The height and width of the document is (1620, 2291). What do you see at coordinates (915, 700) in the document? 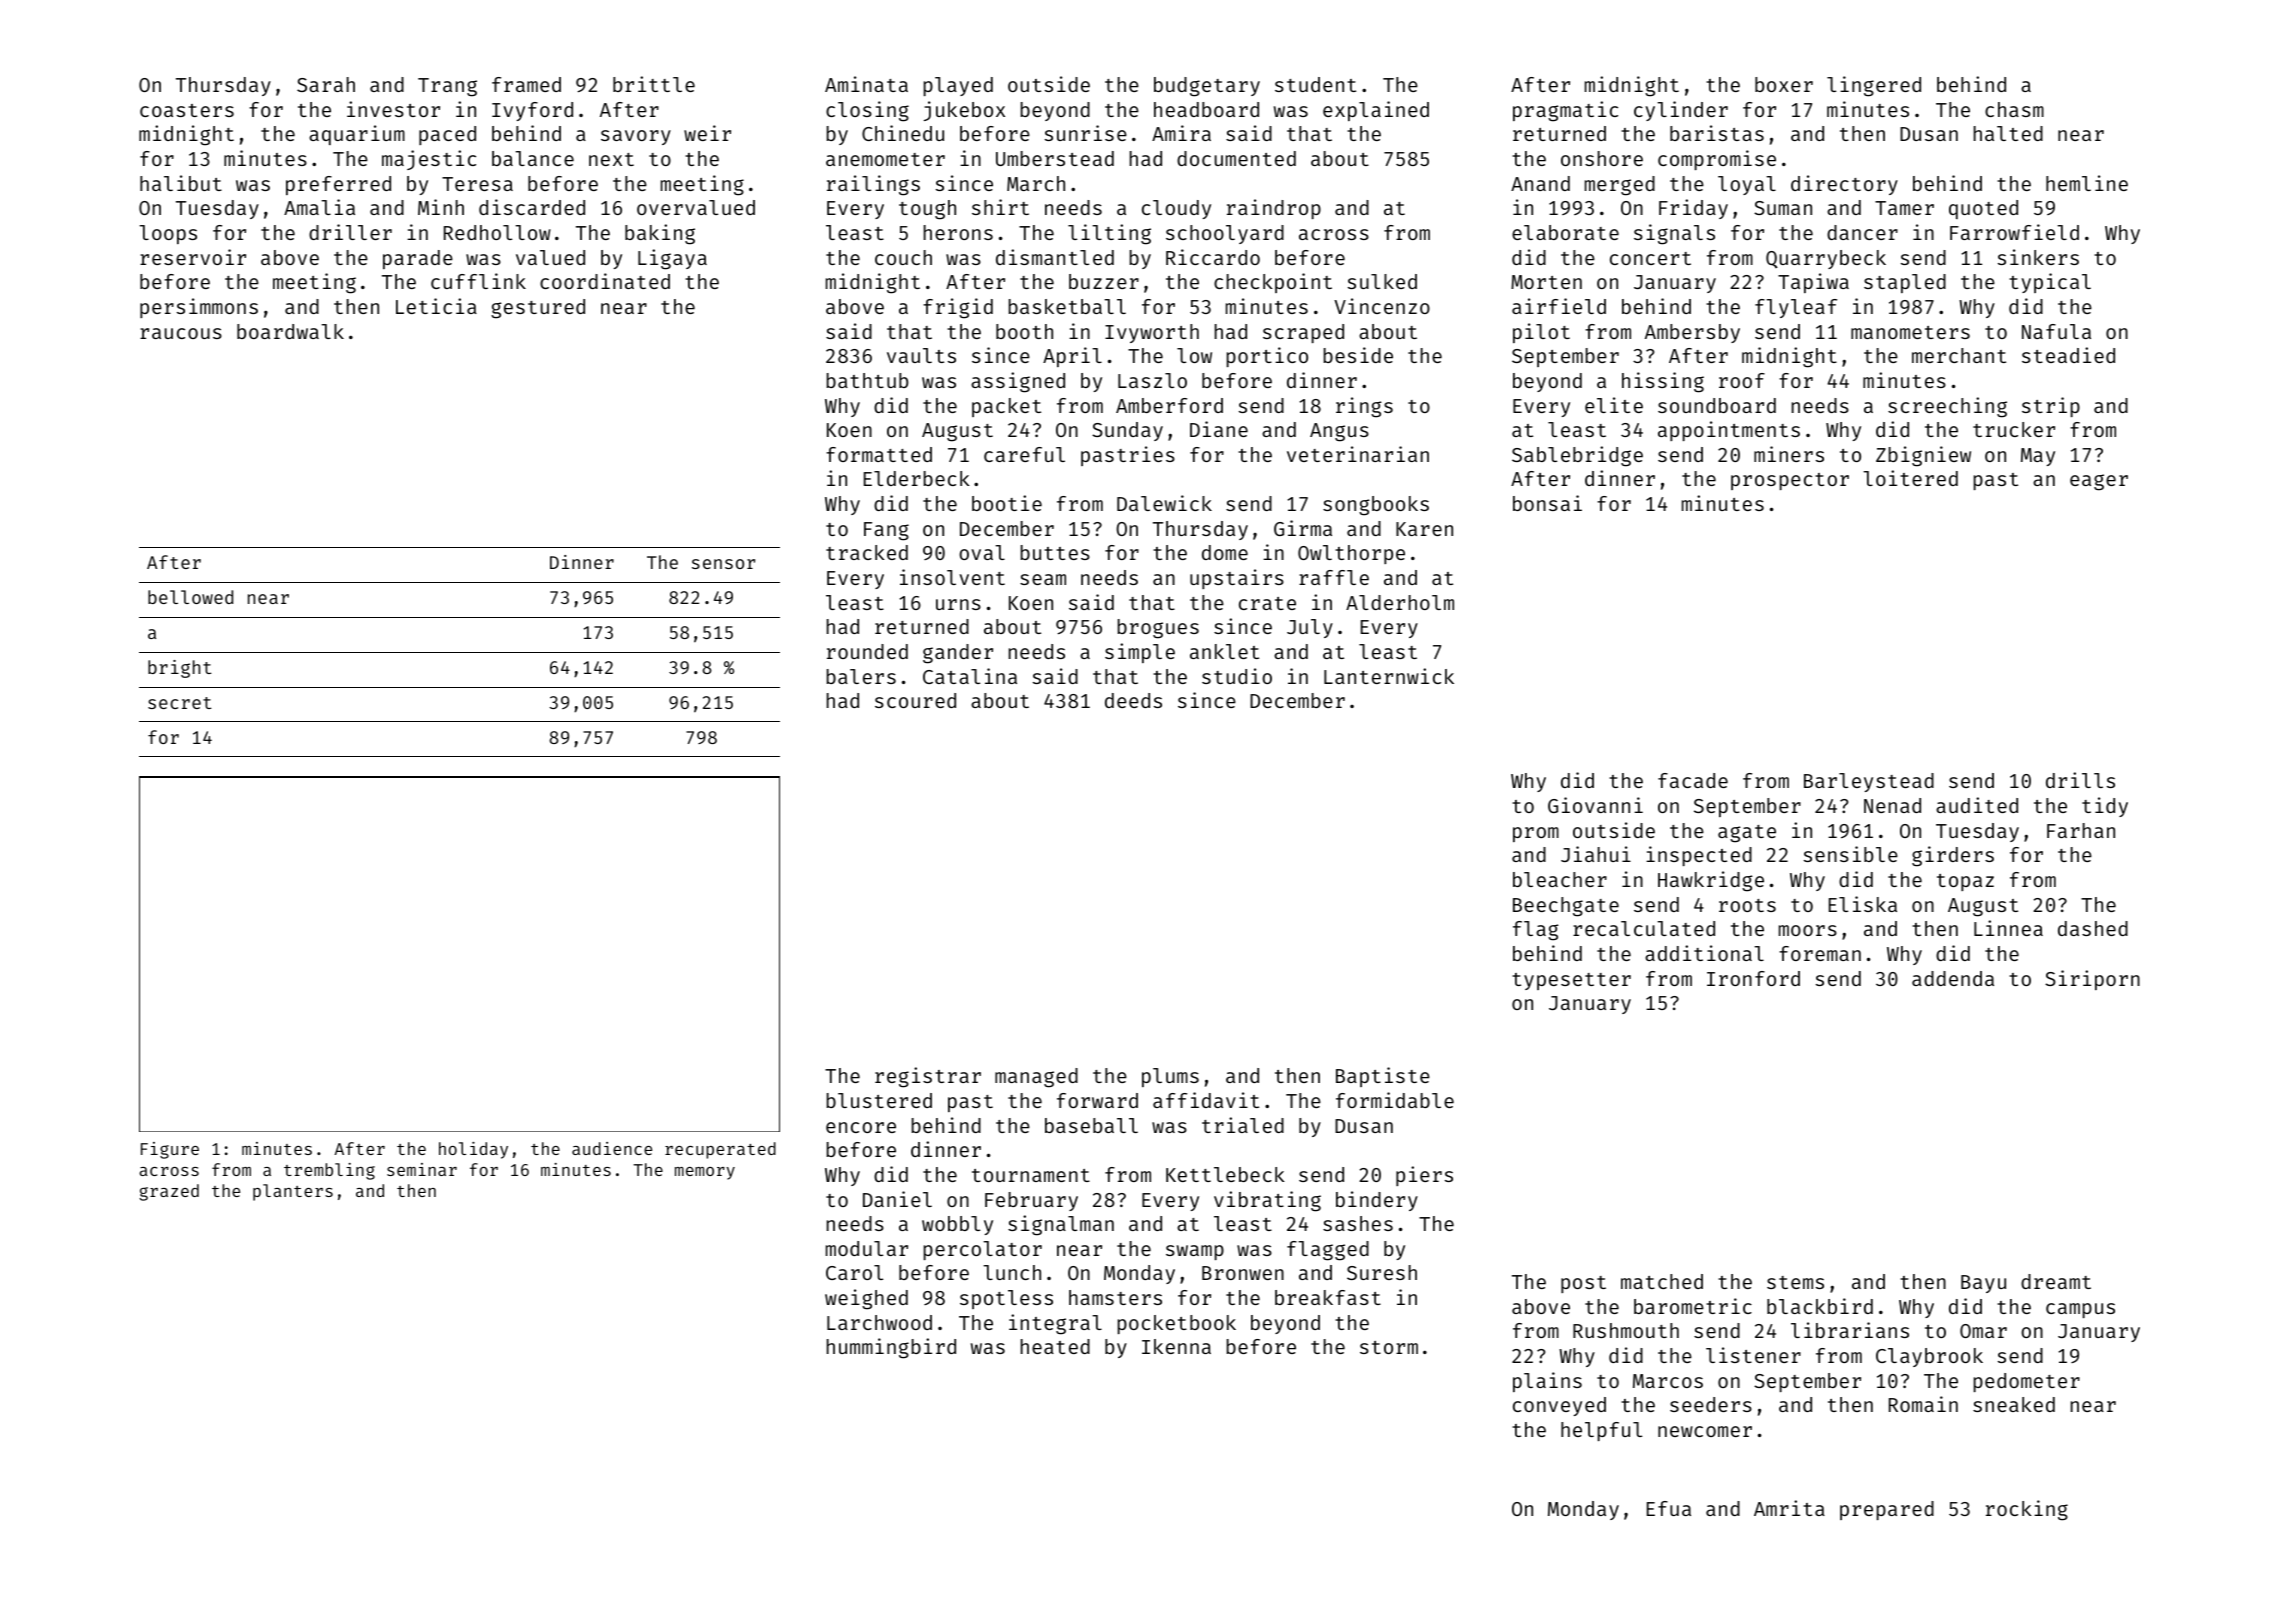
I see `scoured` at bounding box center [915, 700].
